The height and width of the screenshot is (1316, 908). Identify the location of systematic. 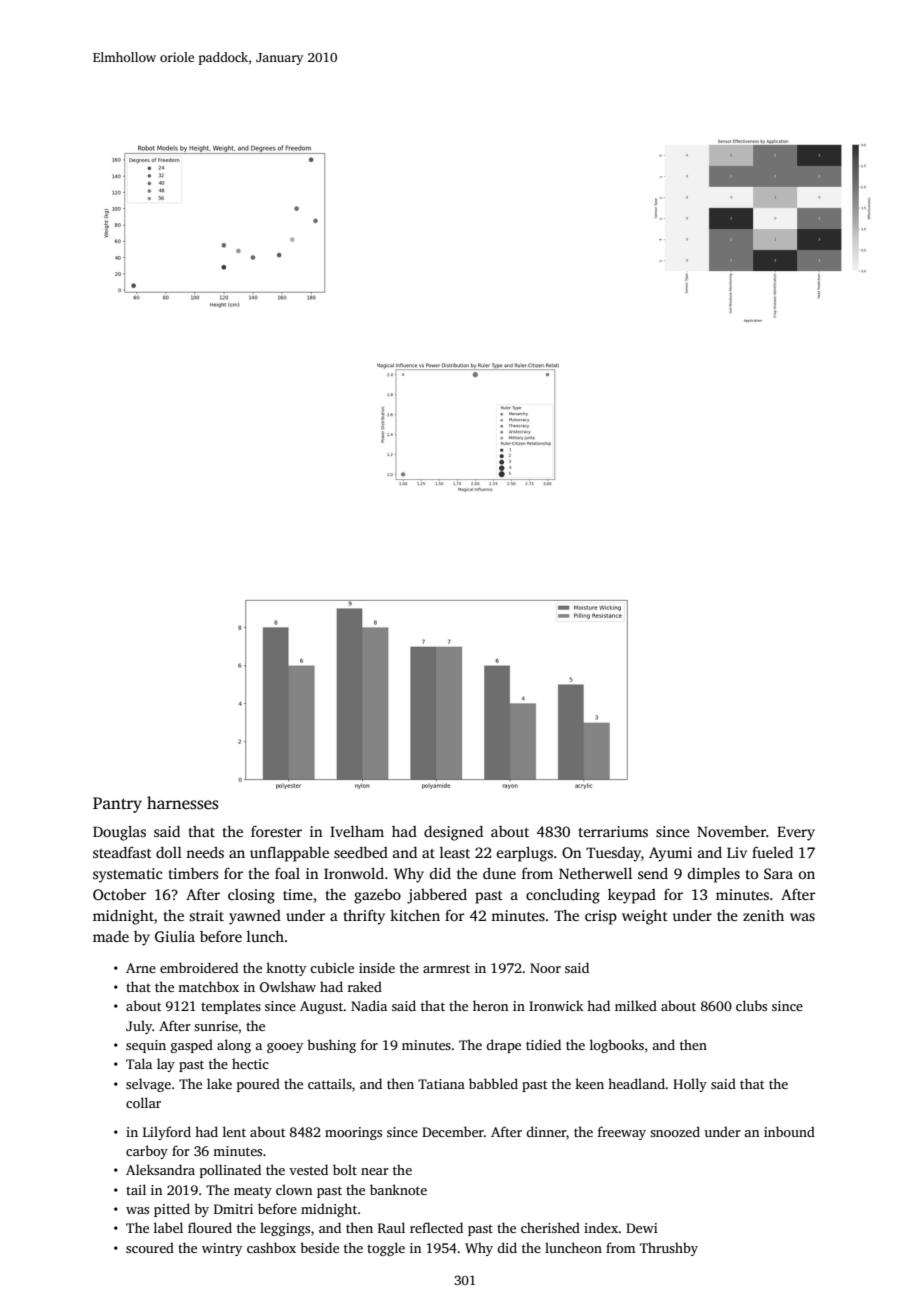
(127, 875).
